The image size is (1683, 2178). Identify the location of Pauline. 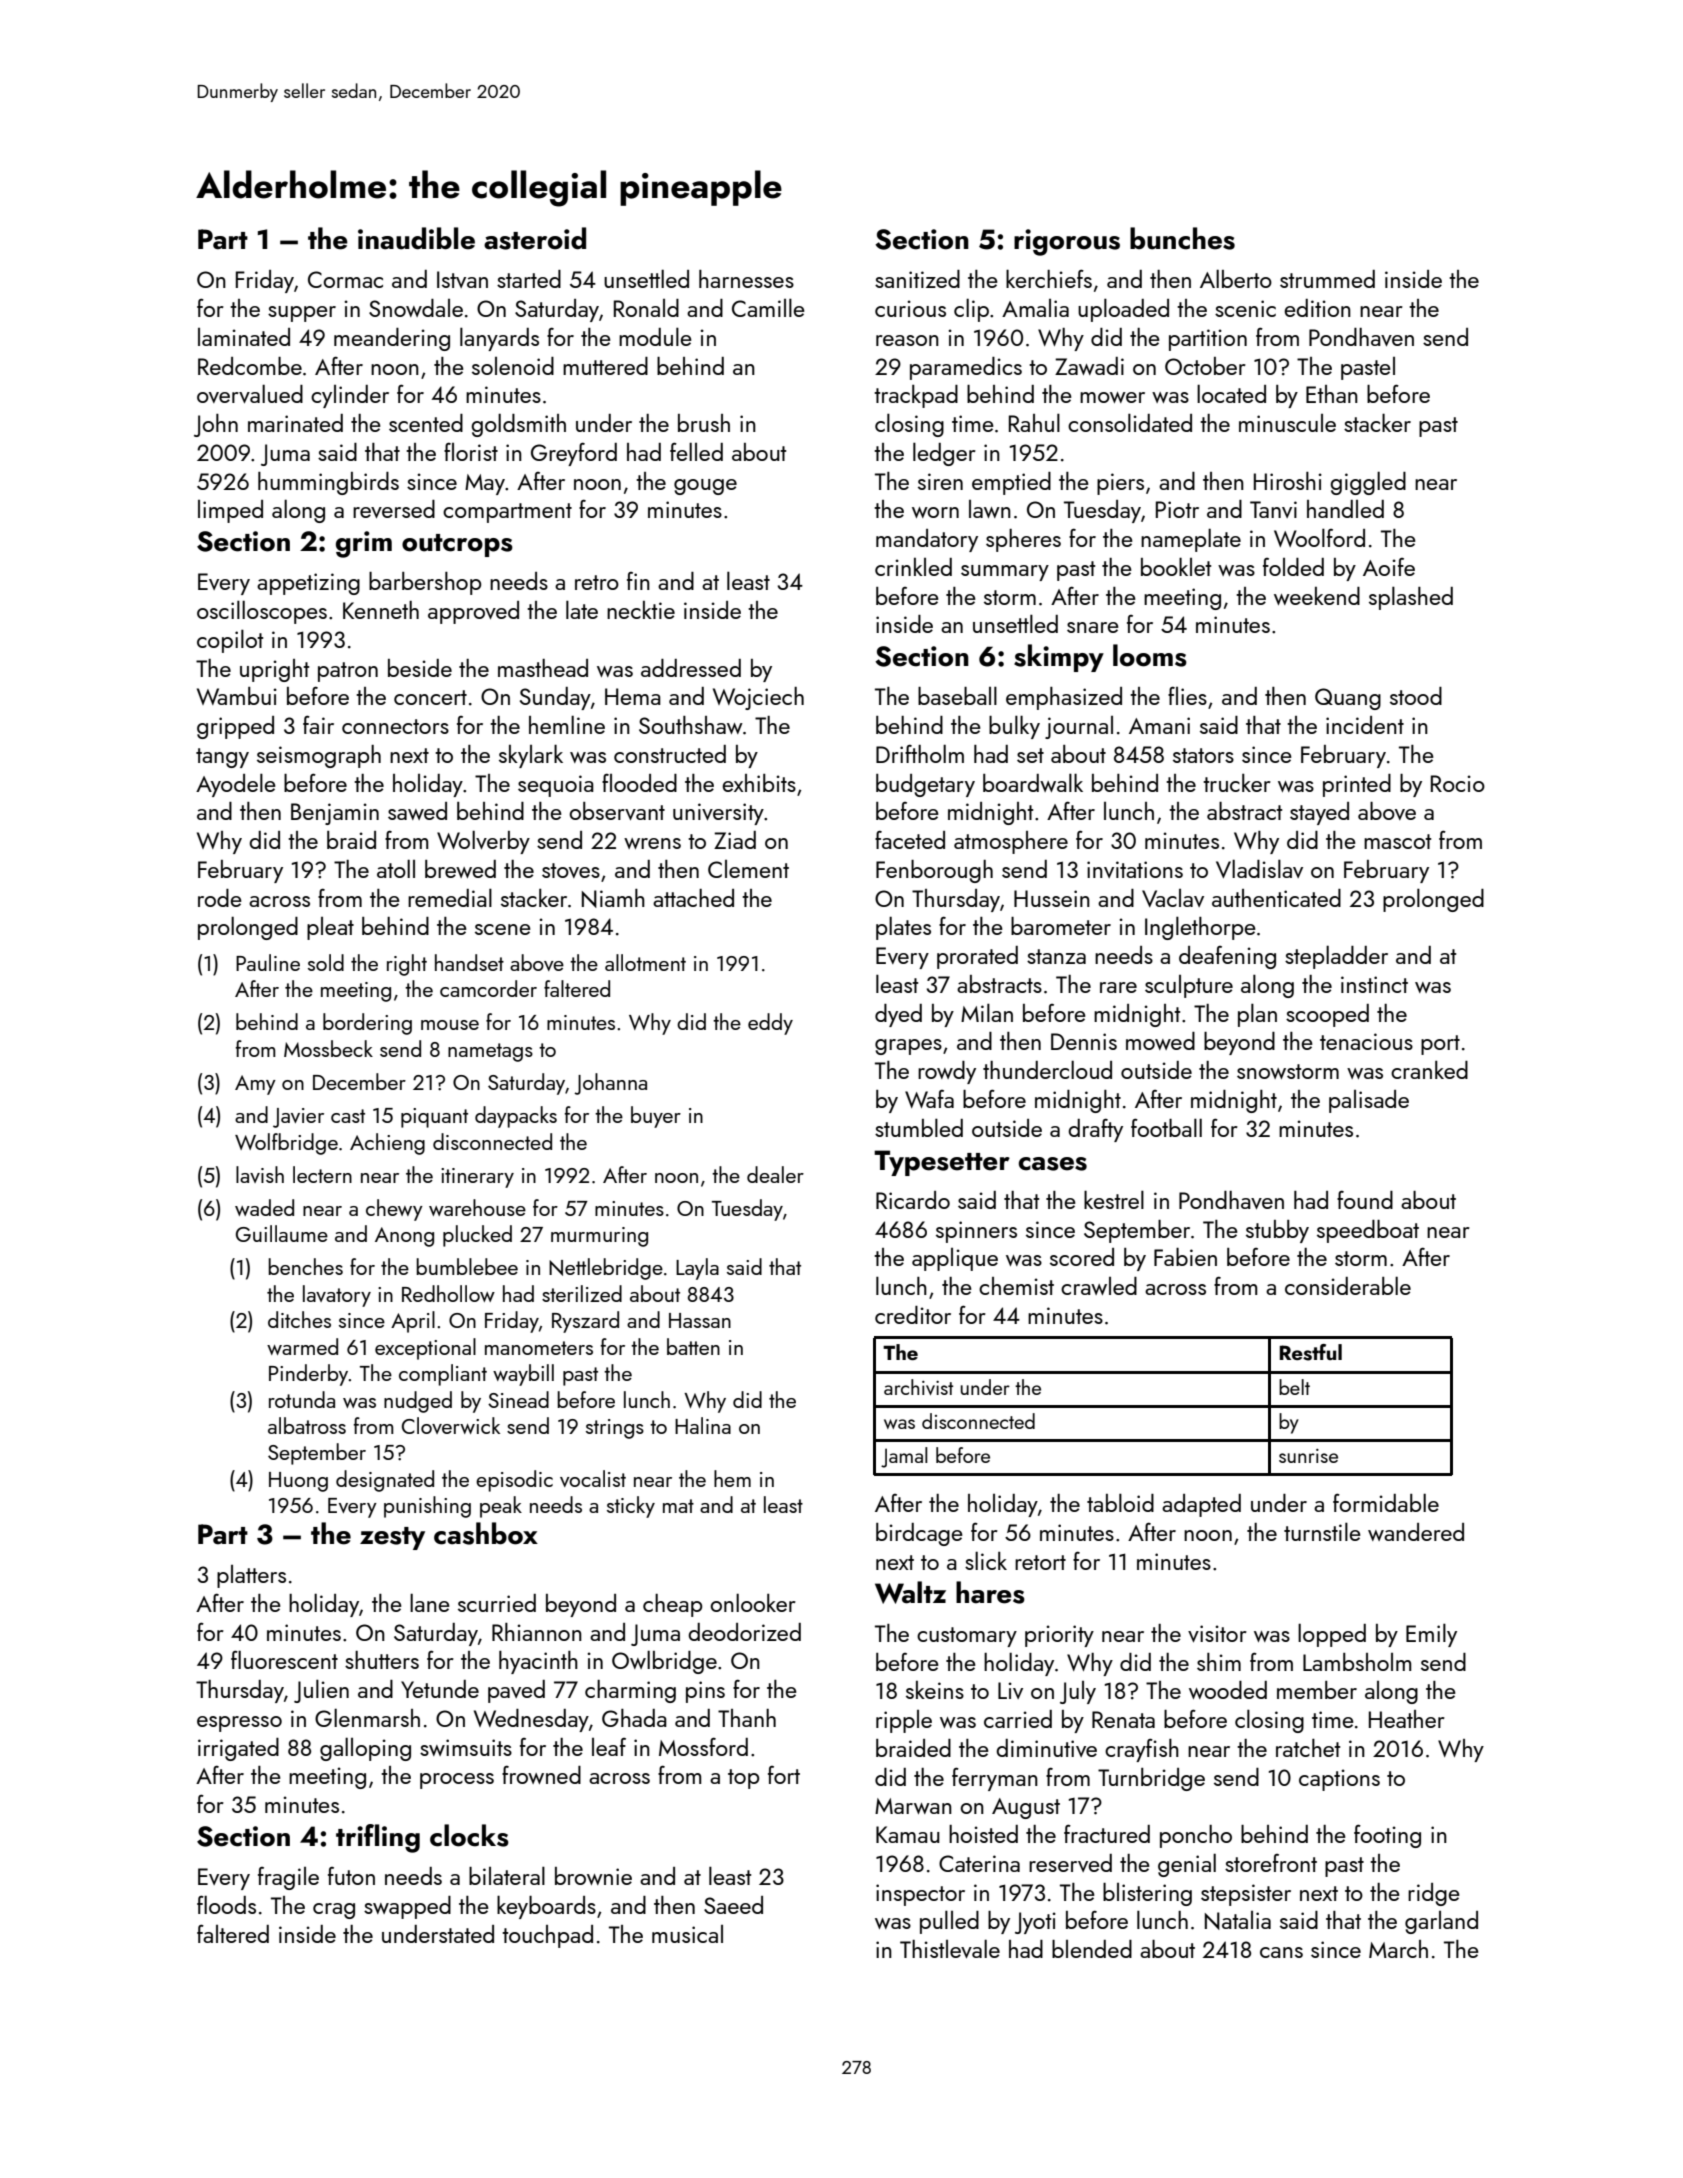
(268, 962).
